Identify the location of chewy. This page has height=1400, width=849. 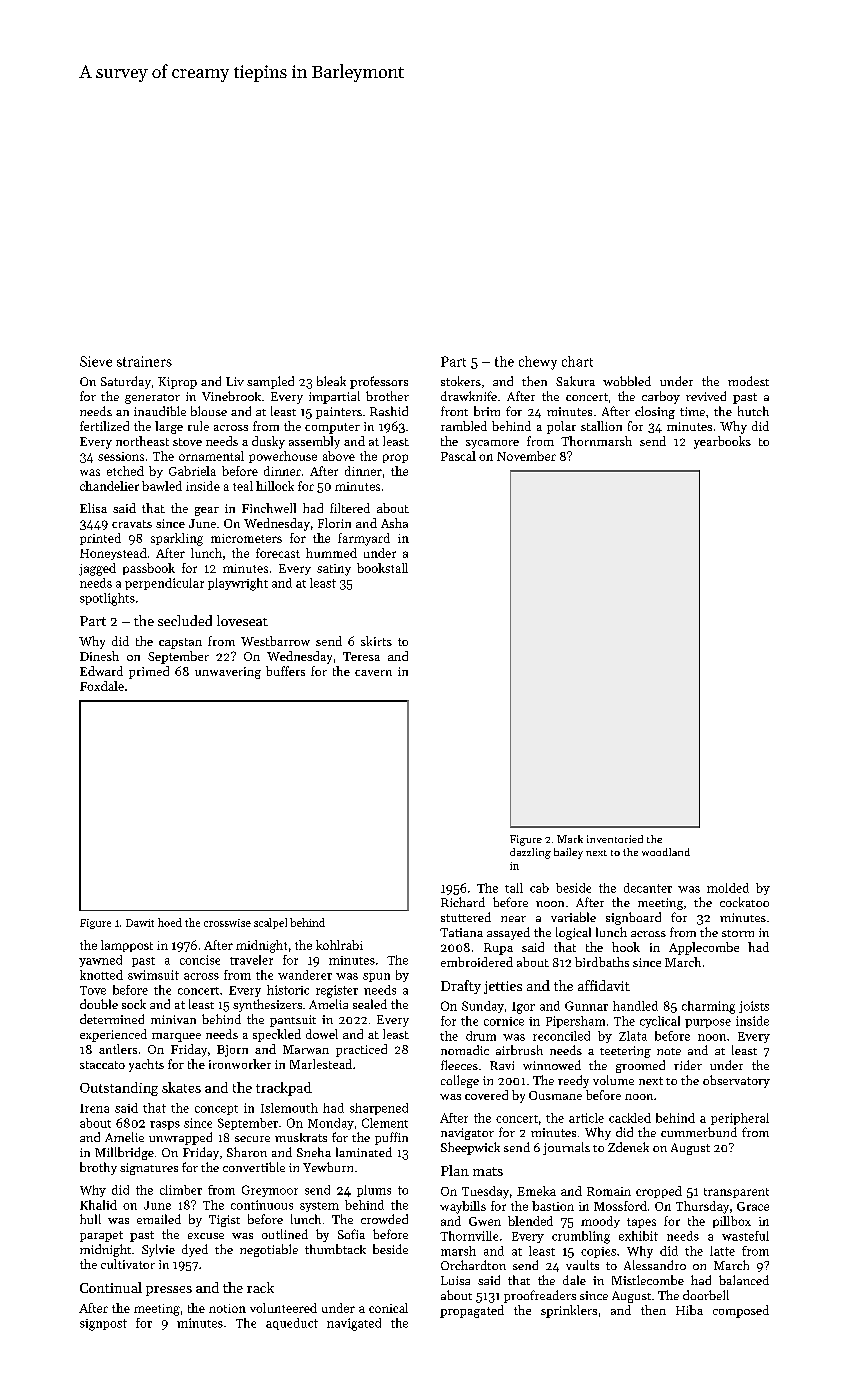
(538, 363).
